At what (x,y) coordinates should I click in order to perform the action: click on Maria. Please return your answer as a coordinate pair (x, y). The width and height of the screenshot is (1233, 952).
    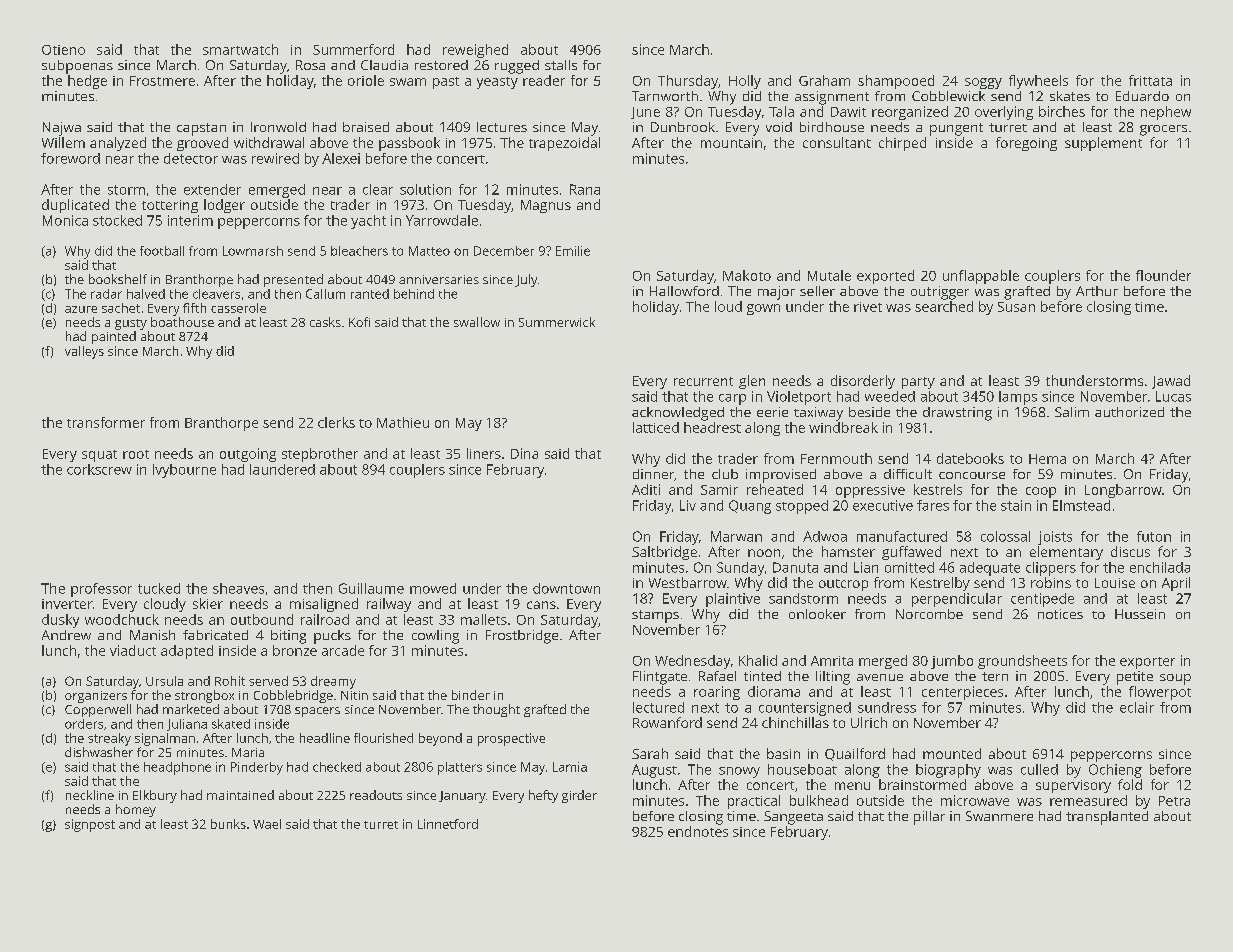
    Looking at the image, I should click on (248, 752).
